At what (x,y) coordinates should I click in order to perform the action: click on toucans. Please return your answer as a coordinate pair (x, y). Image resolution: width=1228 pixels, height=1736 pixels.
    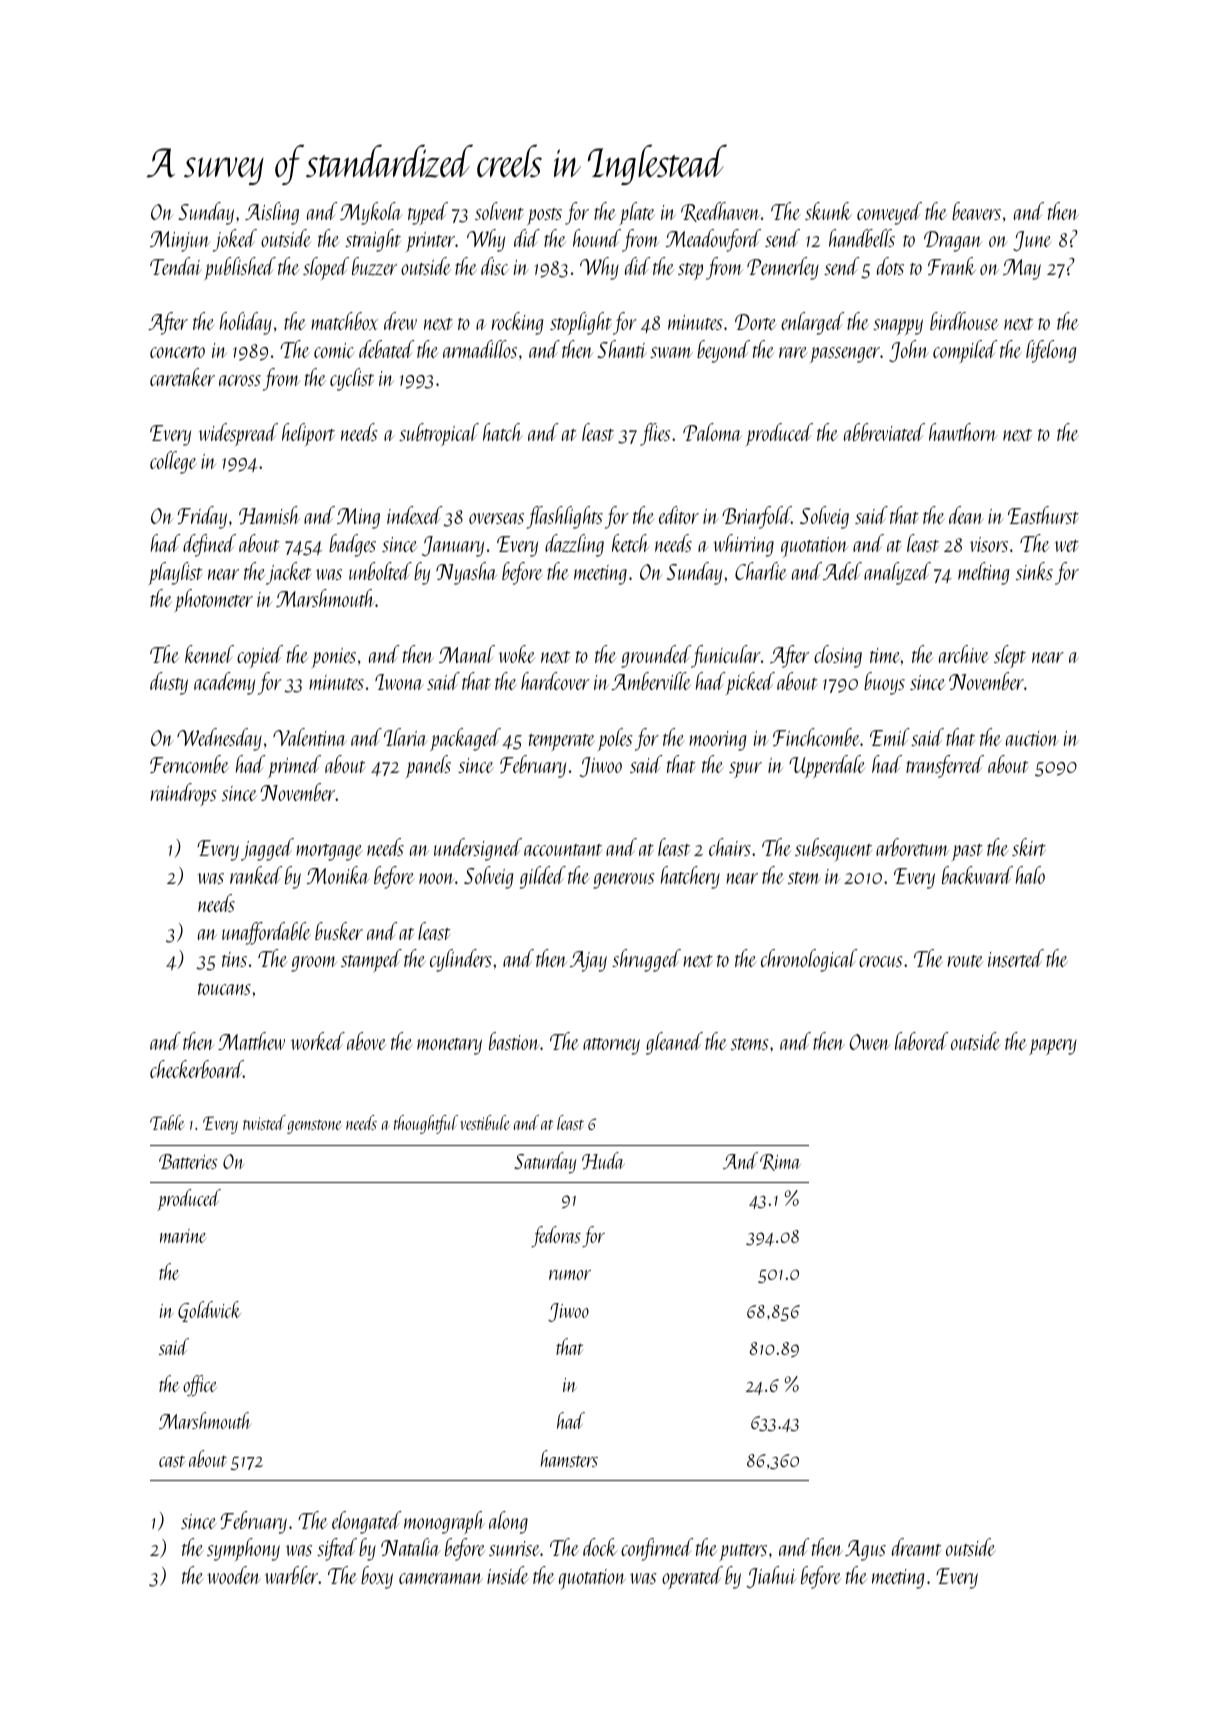
    Looking at the image, I should click on (224, 989).
